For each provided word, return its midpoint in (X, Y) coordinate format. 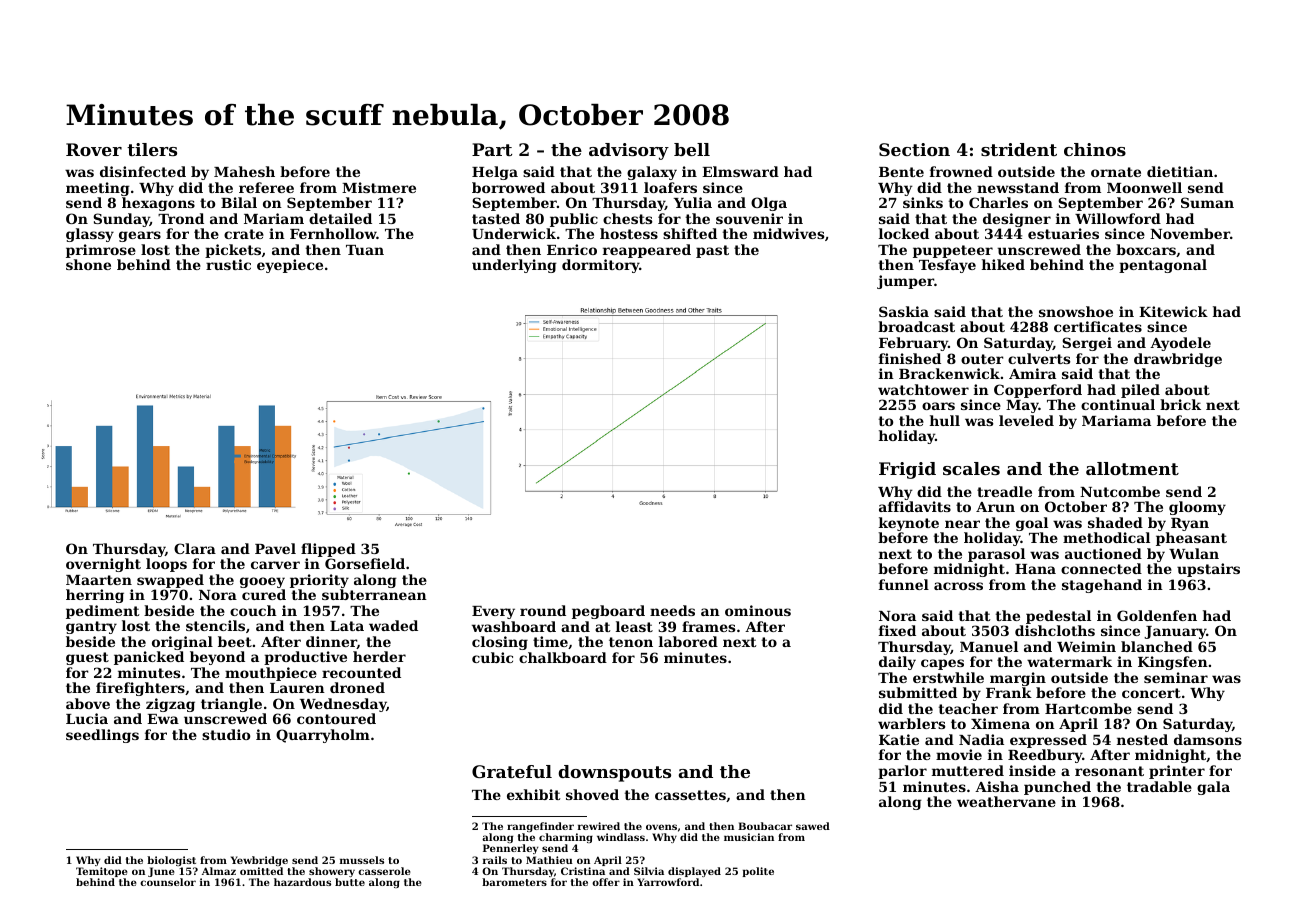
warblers (911, 723)
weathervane (1006, 801)
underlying (514, 266)
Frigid (907, 470)
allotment (1132, 468)
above (88, 703)
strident (1019, 149)
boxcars (1146, 249)
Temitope (102, 872)
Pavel (275, 548)
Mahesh (244, 171)
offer (606, 882)
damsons (1208, 739)
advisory (629, 151)
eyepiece (290, 266)
